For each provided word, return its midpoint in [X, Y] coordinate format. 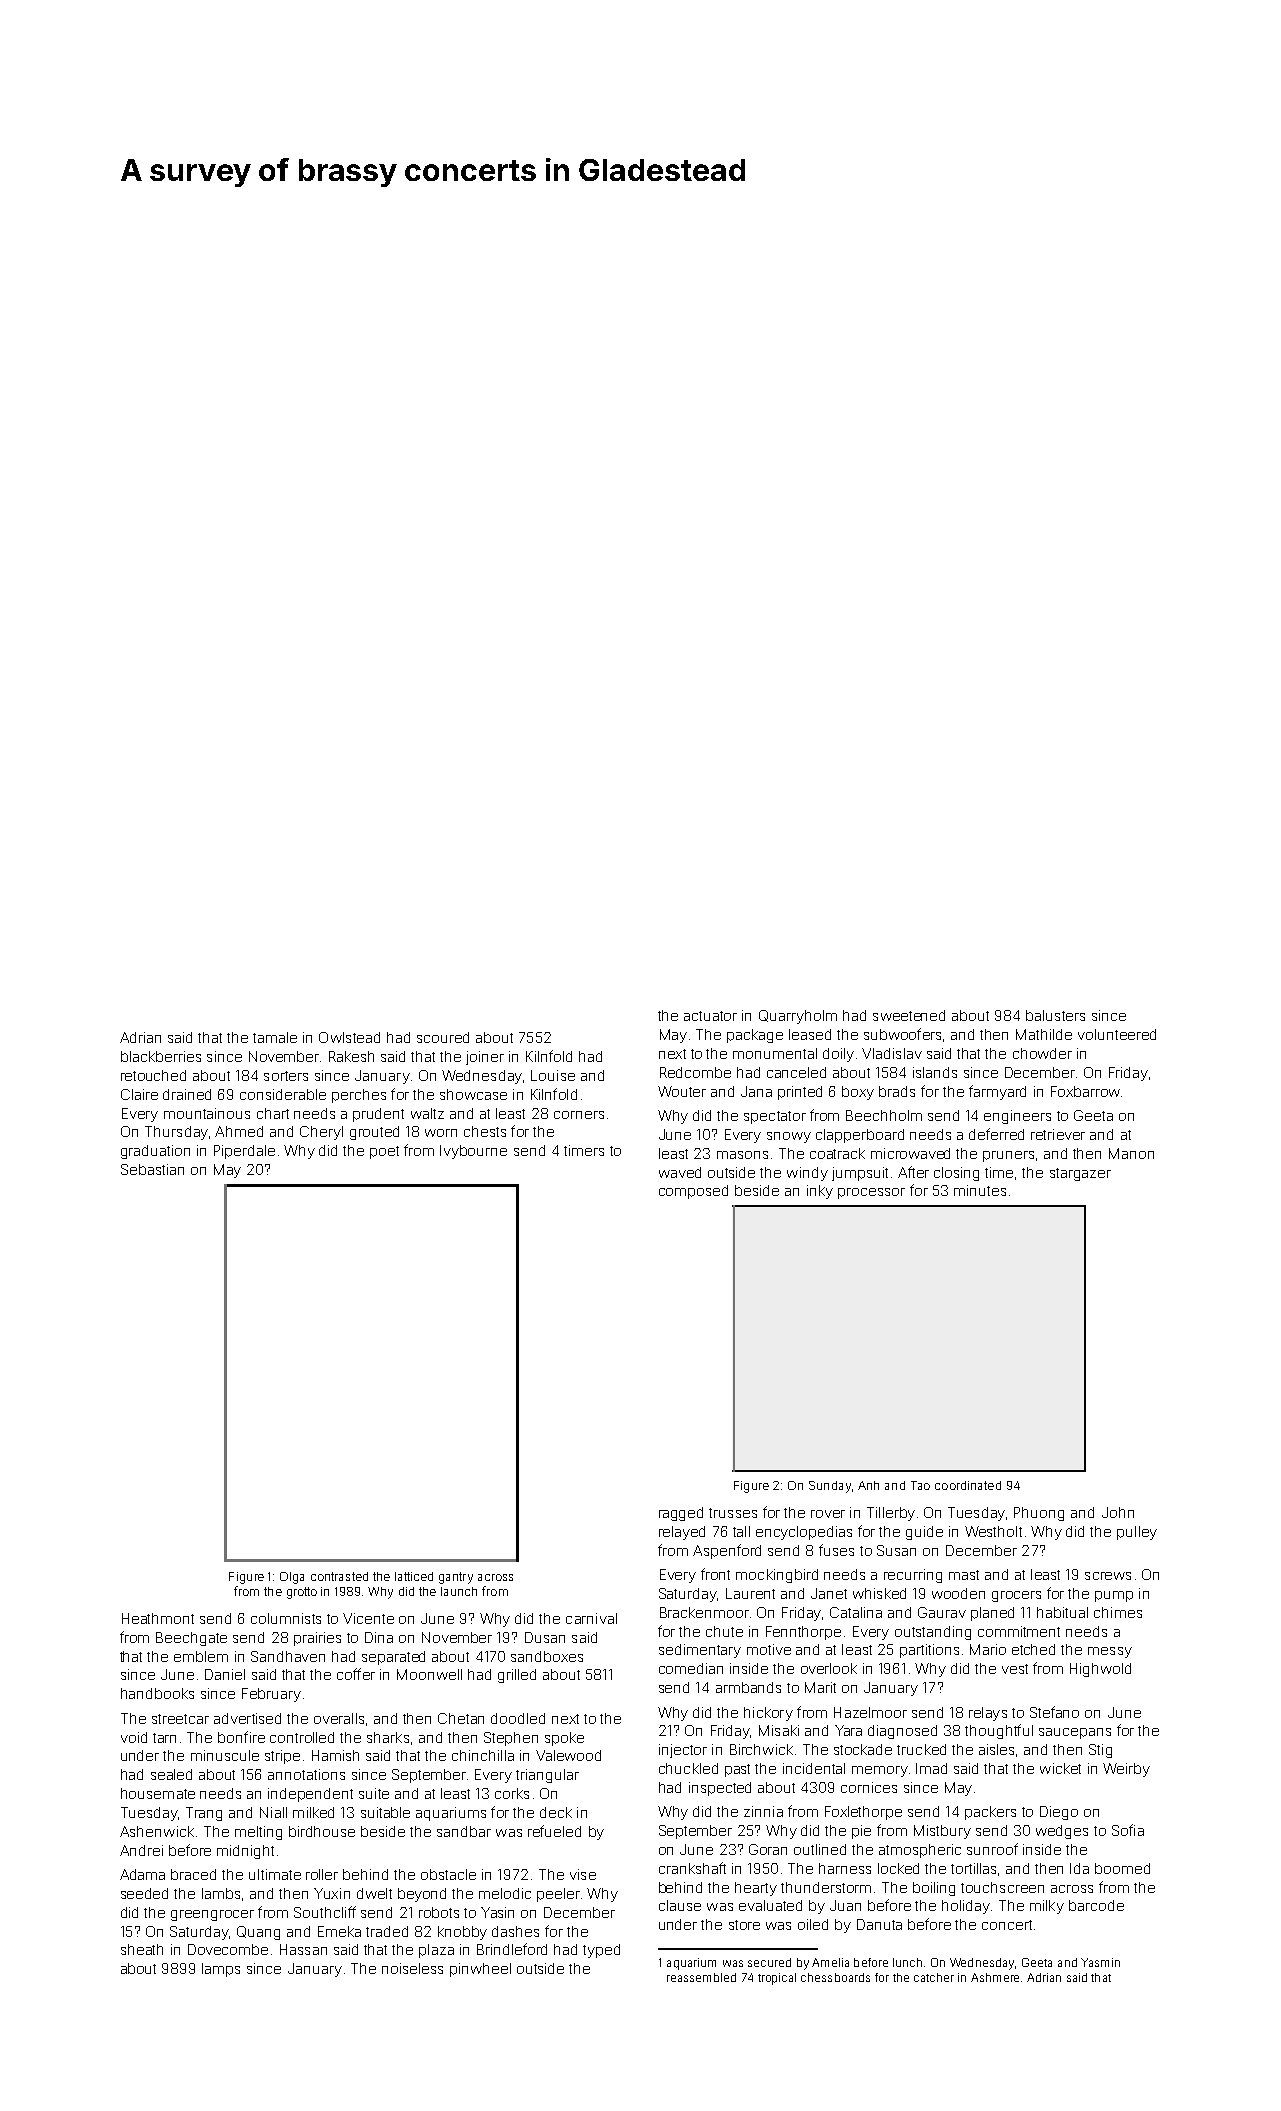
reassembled [701, 1977]
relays [988, 1714]
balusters [1055, 1015]
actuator [710, 1016]
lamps [221, 1970]
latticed [414, 1576]
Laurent [750, 1593]
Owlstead [349, 1037]
